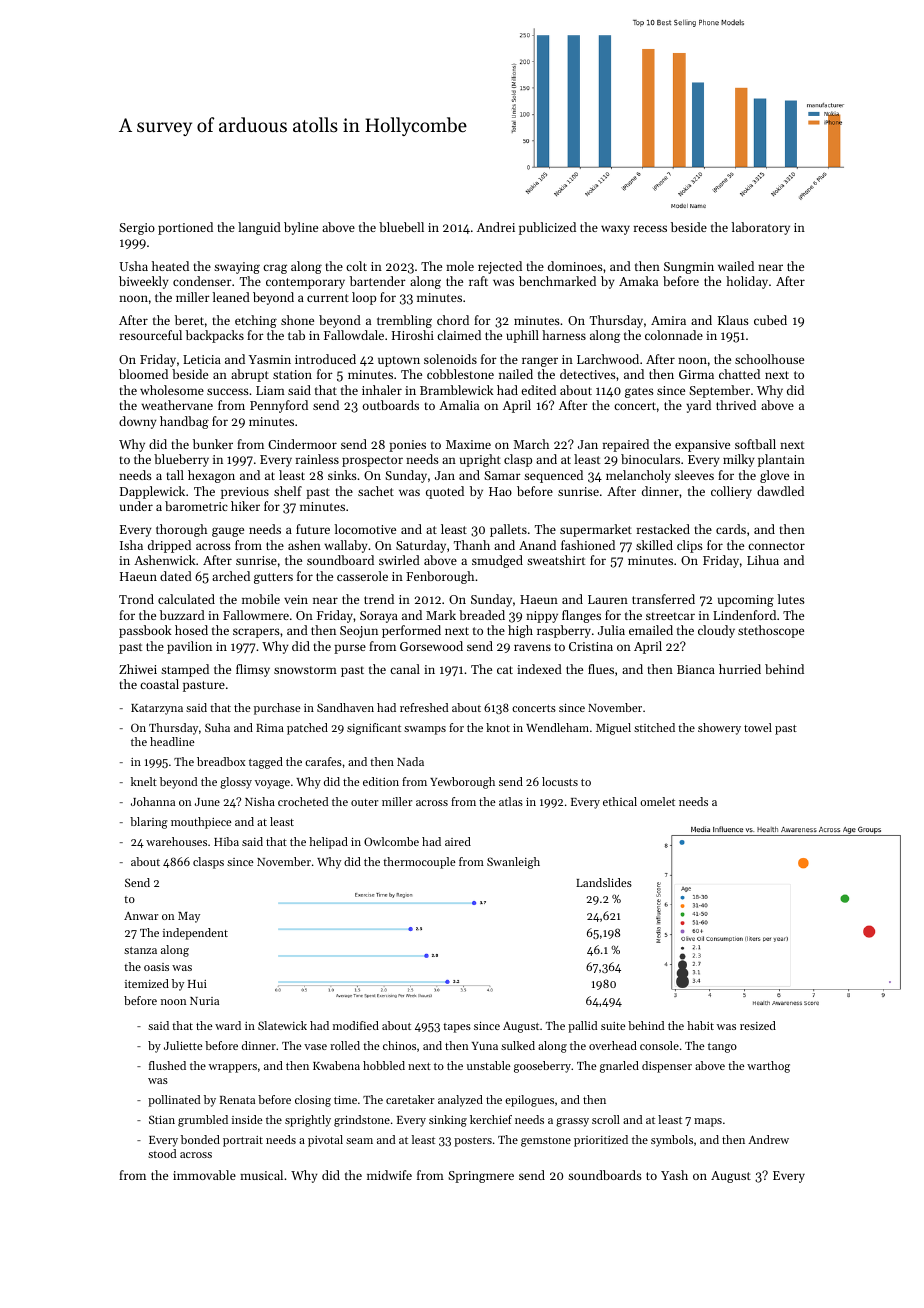 The width and height of the screenshot is (924, 1308). I want to click on colonnade, so click(674, 335).
